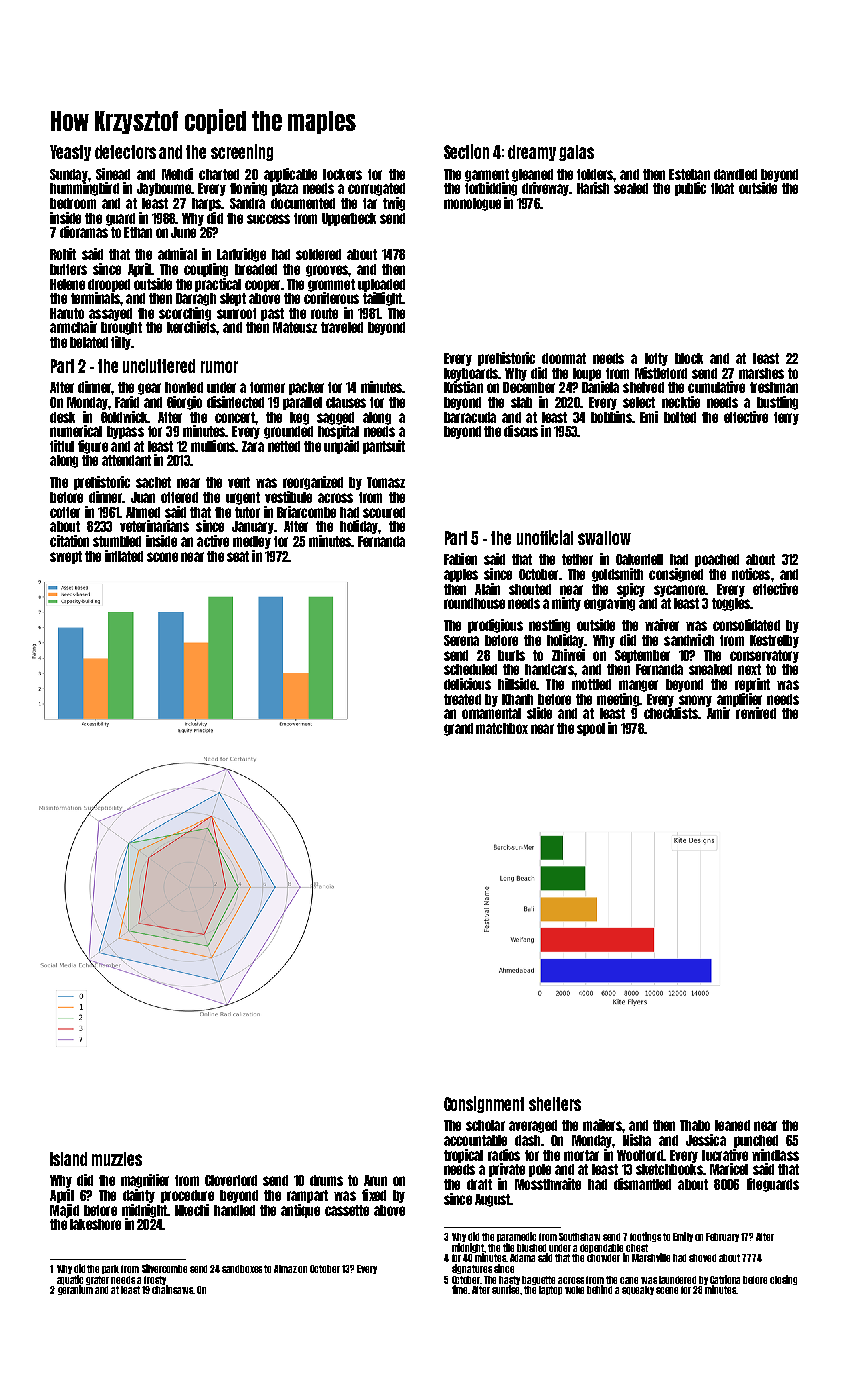  I want to click on manger, so click(638, 686).
